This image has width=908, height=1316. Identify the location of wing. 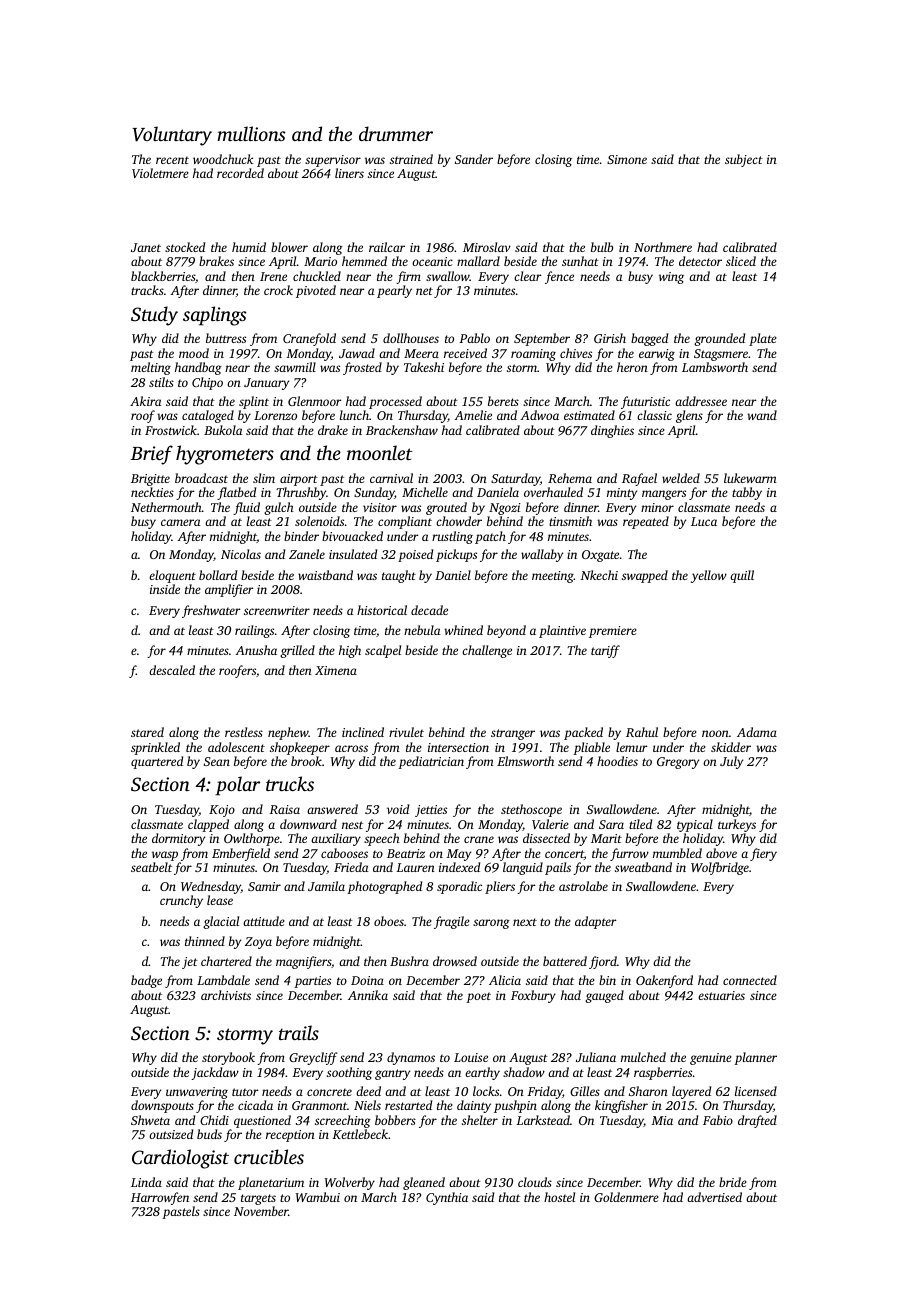
(671, 278).
